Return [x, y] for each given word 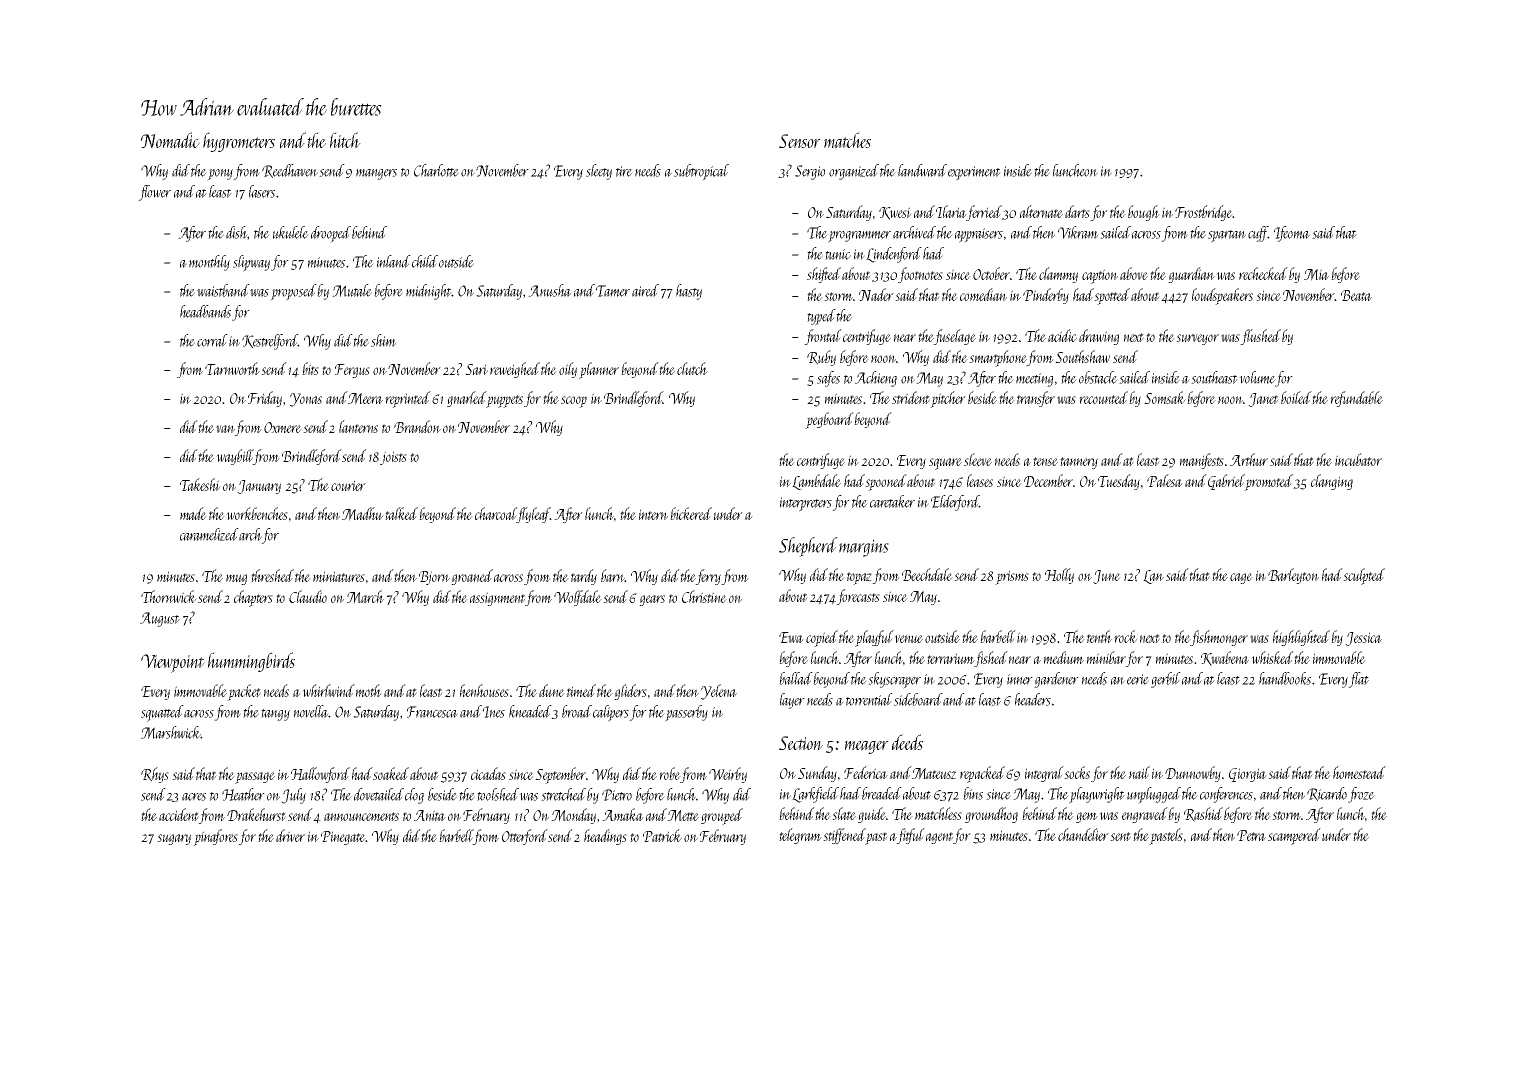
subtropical [701, 172]
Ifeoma [1292, 234]
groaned [472, 577]
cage [1241, 578]
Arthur [1249, 459]
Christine [704, 596]
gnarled [467, 399]
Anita [430, 815]
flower [154, 193]
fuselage [955, 337]
